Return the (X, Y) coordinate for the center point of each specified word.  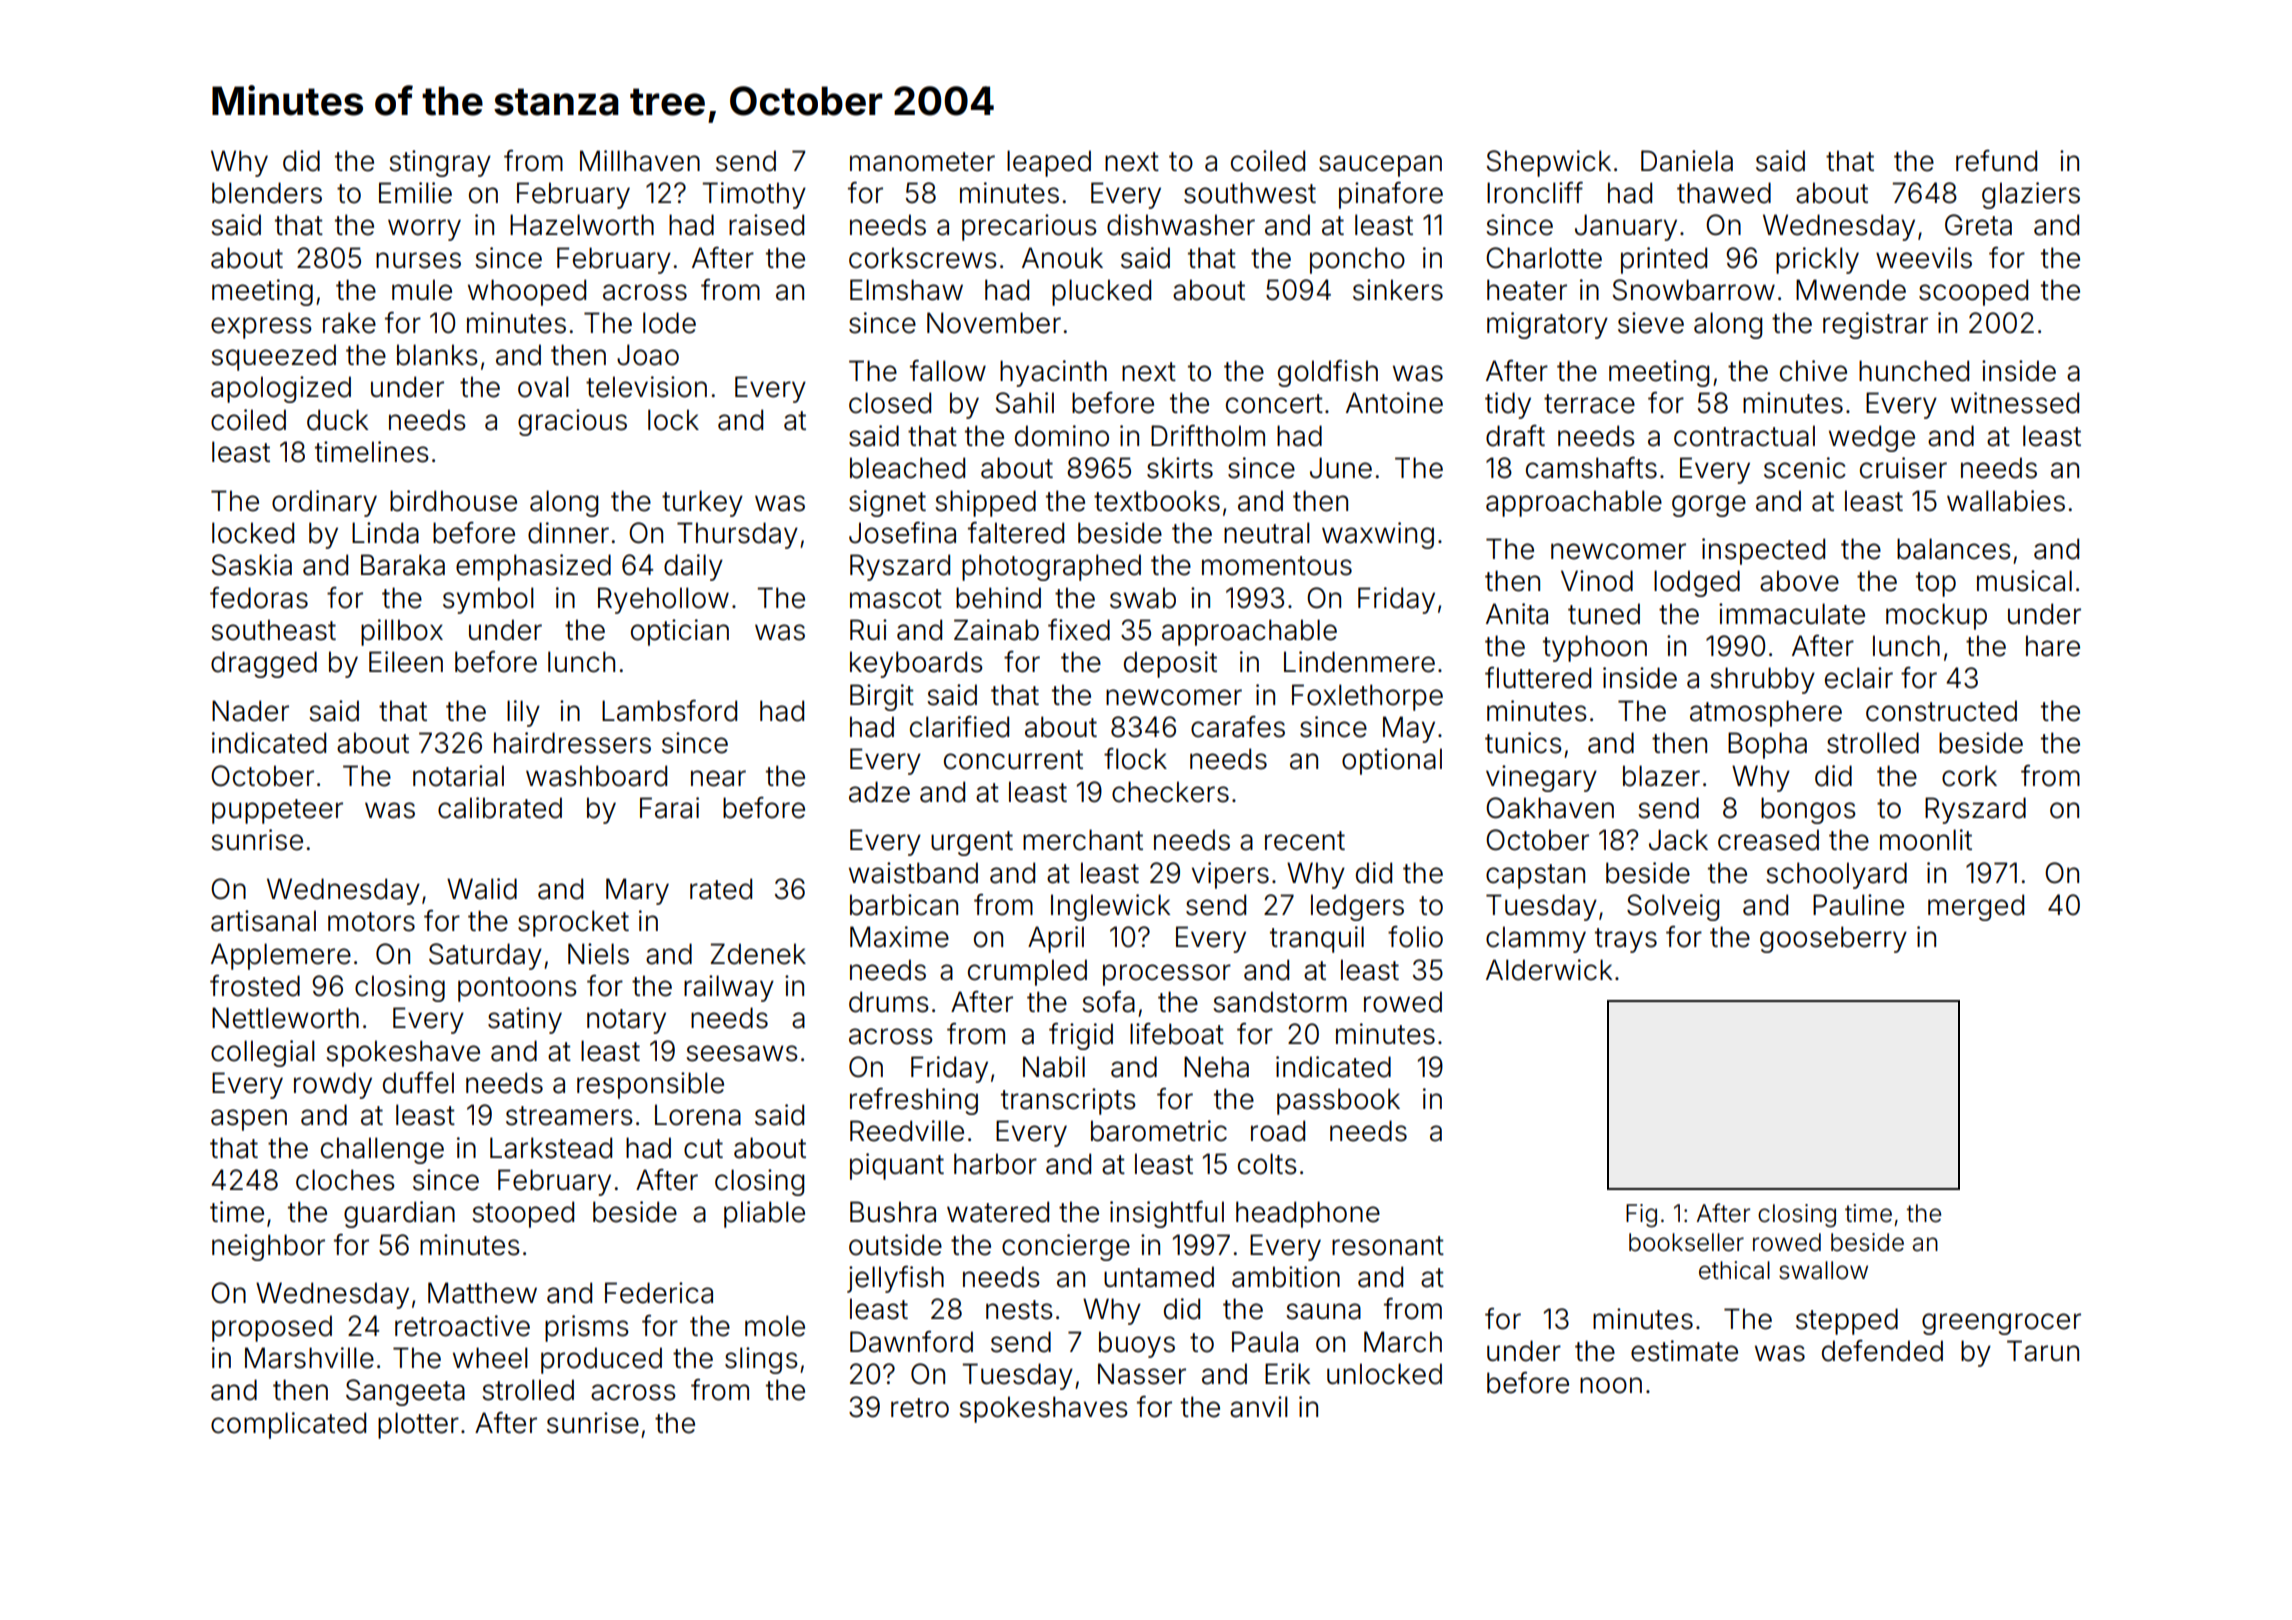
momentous (1277, 566)
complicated (288, 1425)
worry (424, 230)
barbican (904, 905)
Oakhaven (1550, 808)
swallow (1823, 1270)
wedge (1872, 438)
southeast (273, 630)
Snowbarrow (1694, 290)
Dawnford (911, 1342)
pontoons (517, 989)
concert (1274, 404)
